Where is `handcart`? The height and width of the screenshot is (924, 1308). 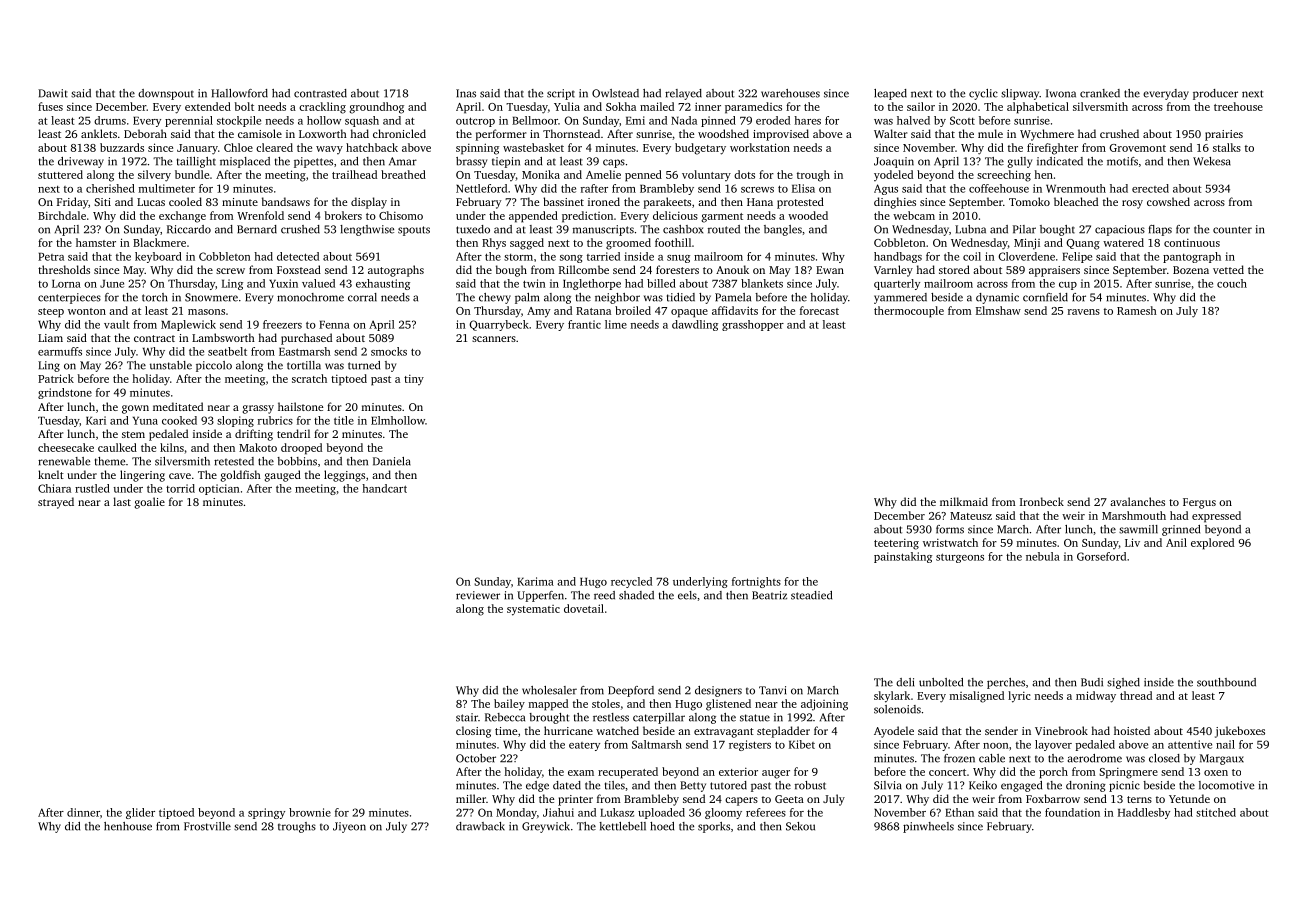 handcart is located at coordinates (384, 488).
